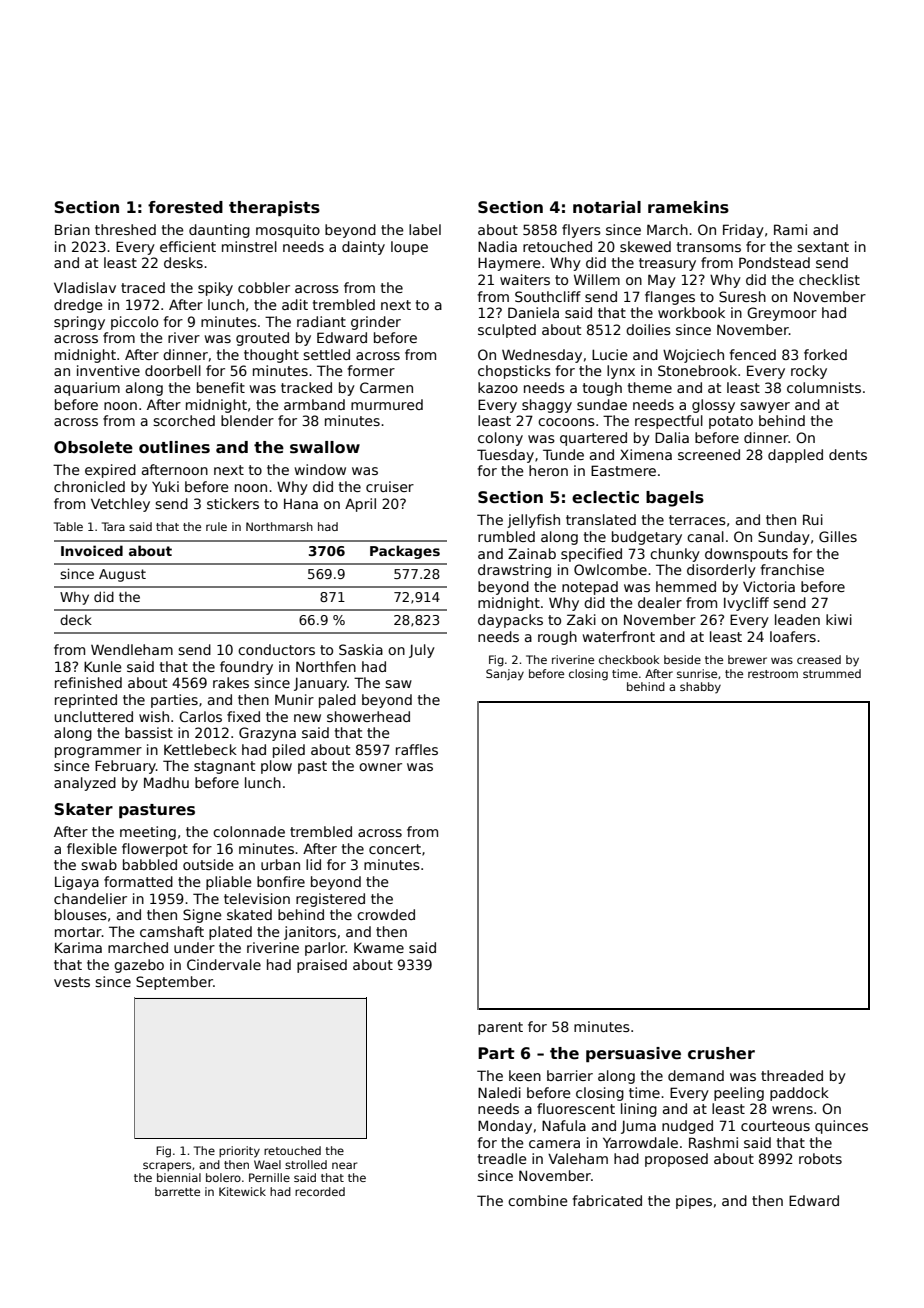 The image size is (924, 1308). What do you see at coordinates (607, 207) in the screenshot?
I see `notarial` at bounding box center [607, 207].
